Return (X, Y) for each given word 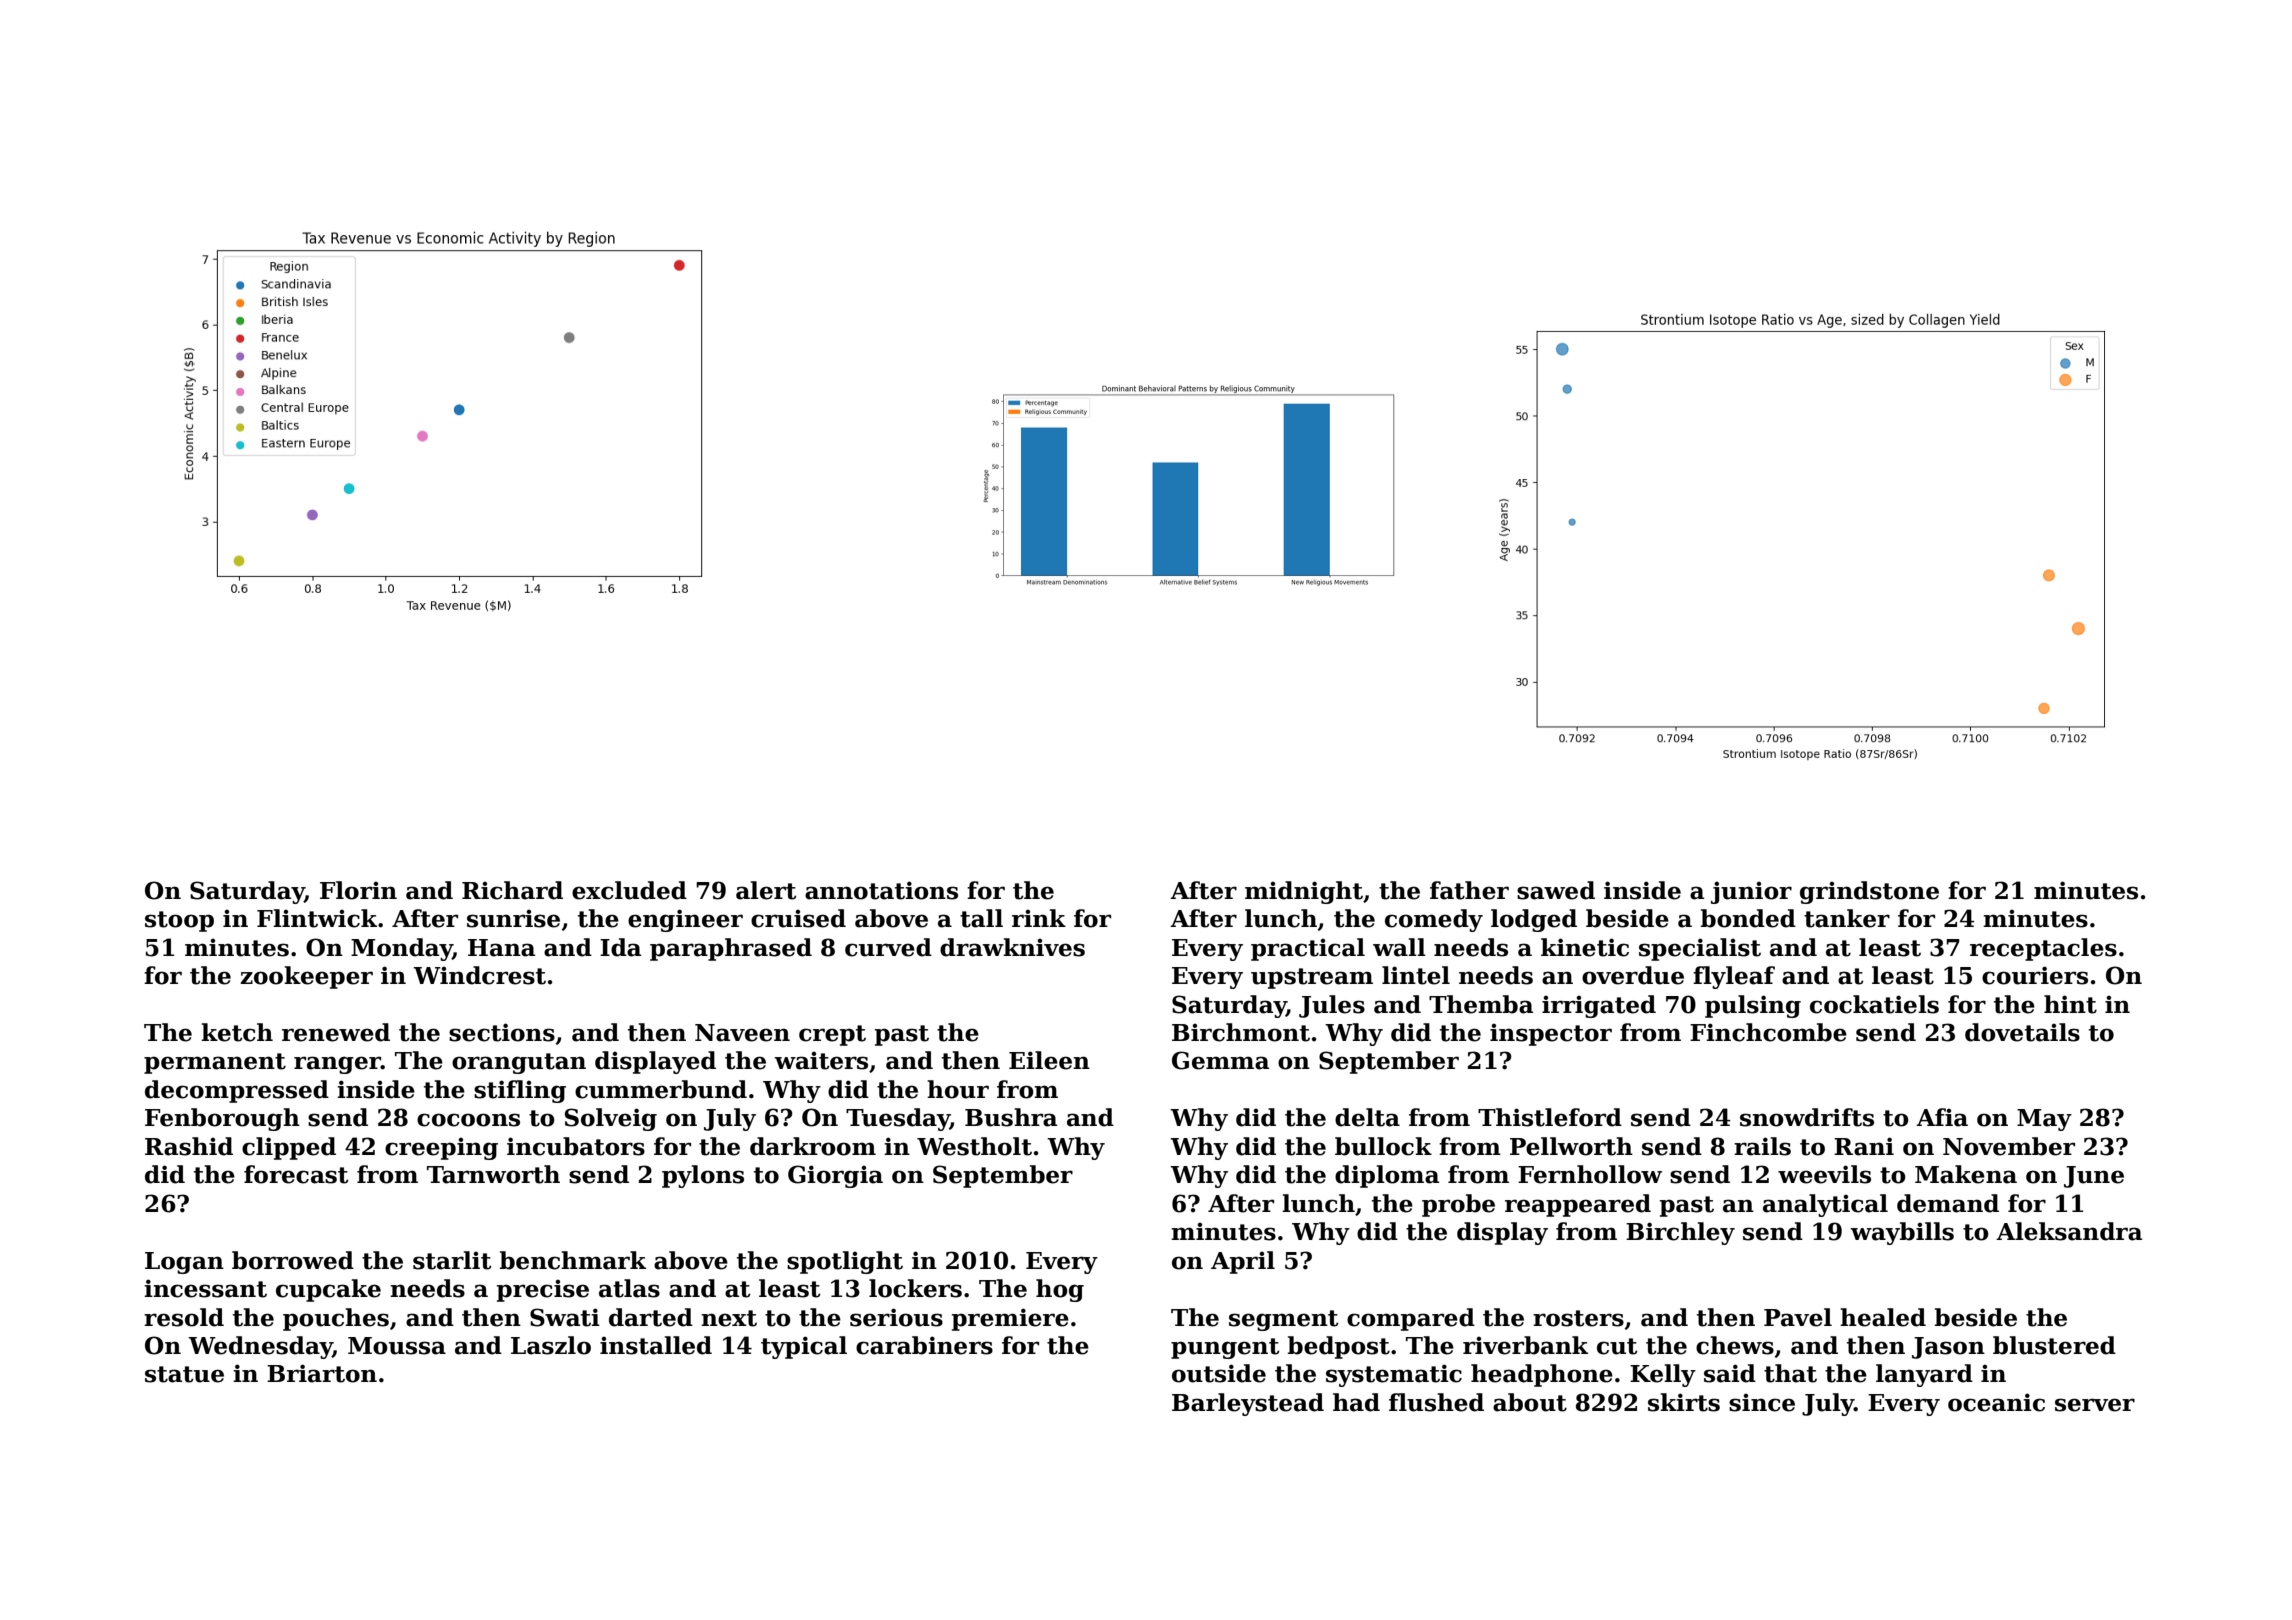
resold (184, 1317)
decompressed (237, 1091)
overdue (1633, 975)
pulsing (1753, 1006)
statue (184, 1374)
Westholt (974, 1146)
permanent (215, 1063)
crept (832, 1035)
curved (888, 947)
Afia (1942, 1117)
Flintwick (317, 918)
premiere (1010, 1319)
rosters (1578, 1318)
